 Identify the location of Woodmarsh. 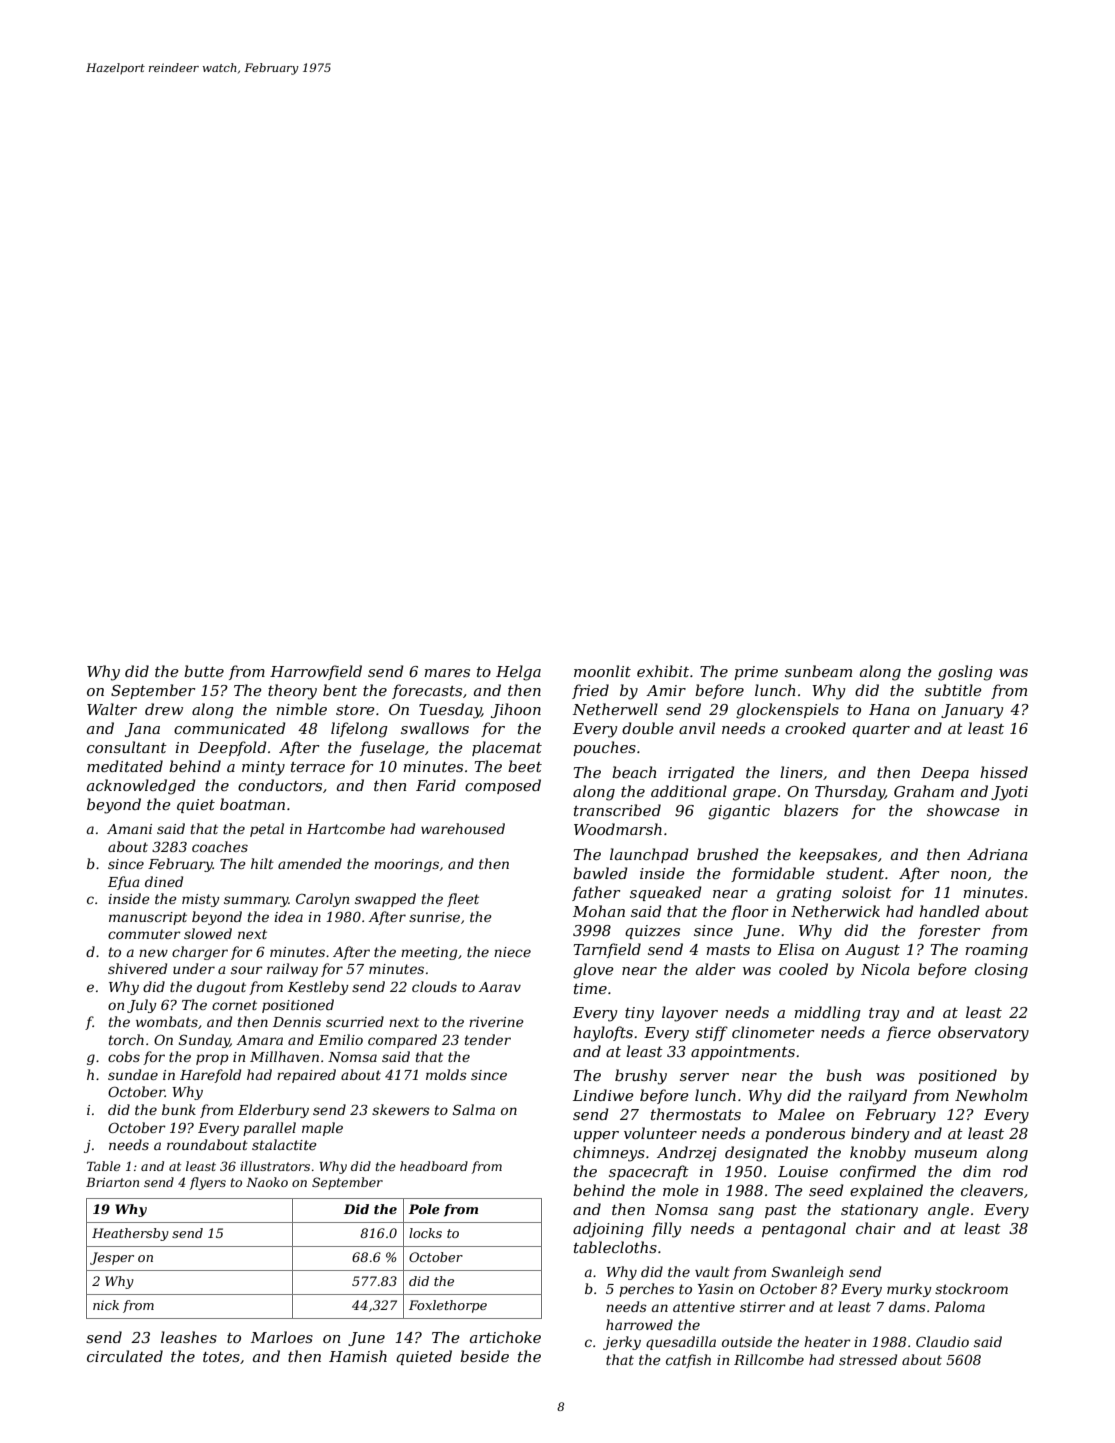
(618, 829).
